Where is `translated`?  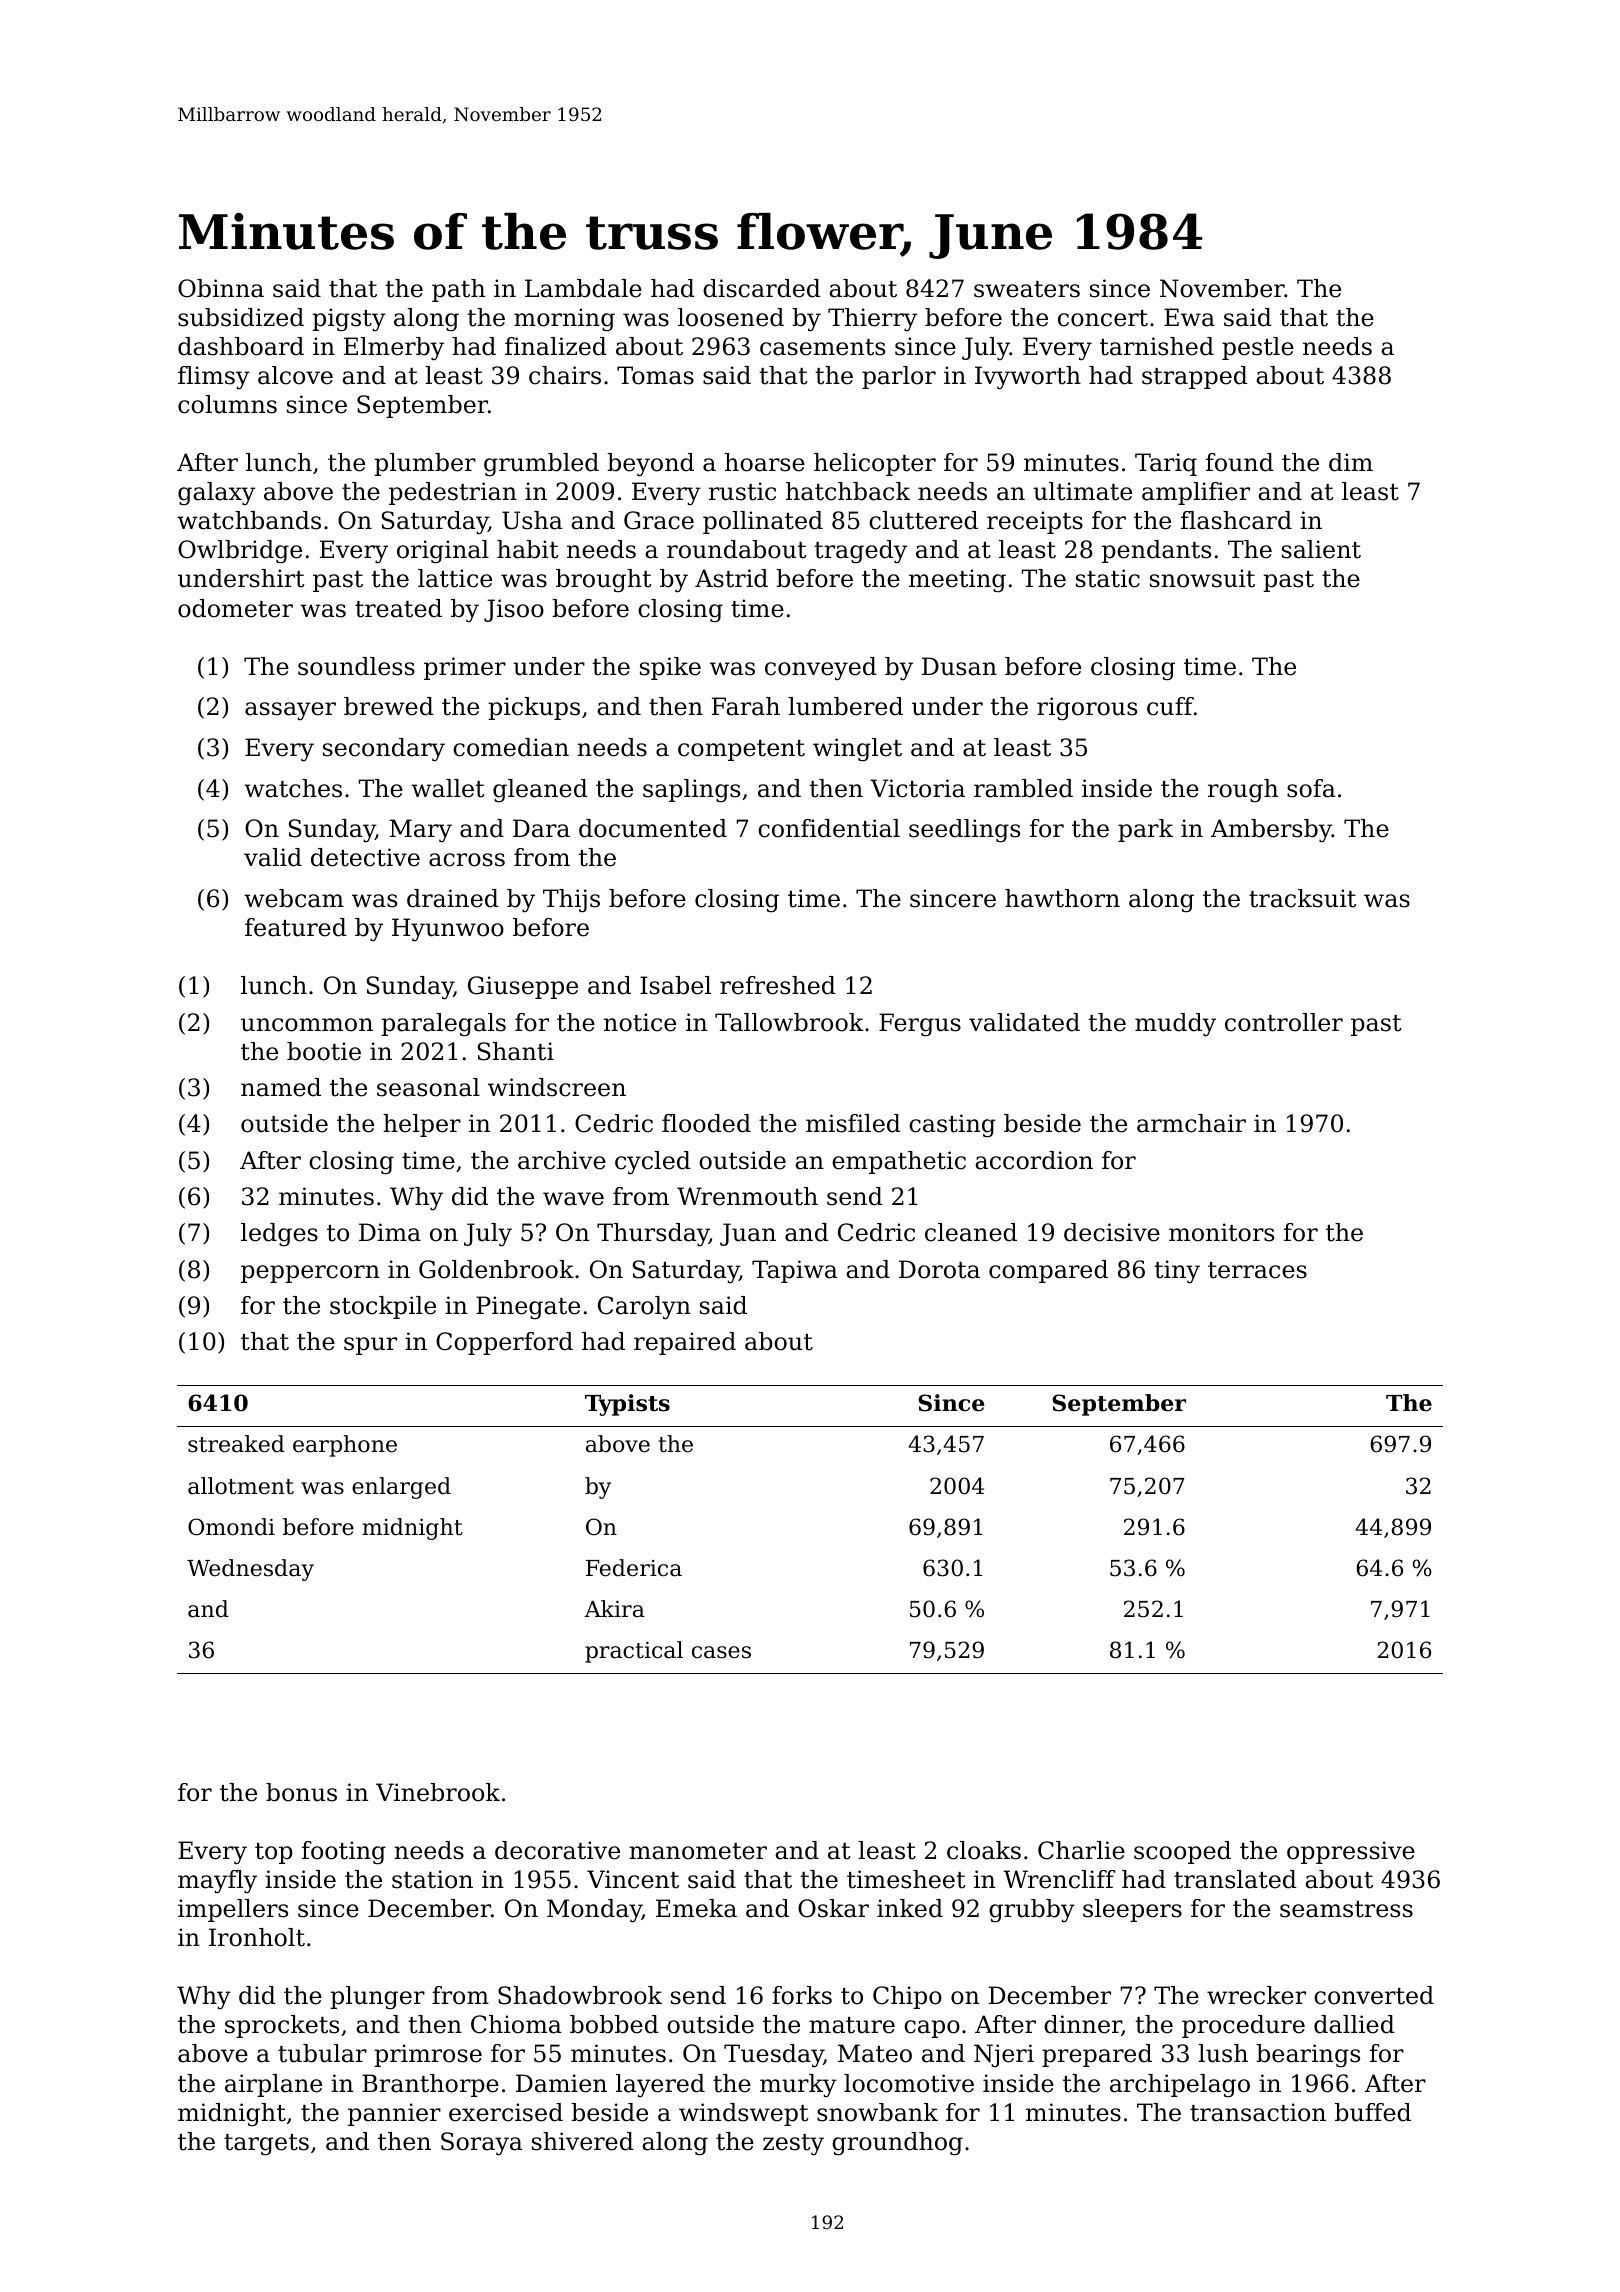 translated is located at coordinates (1235, 1879).
